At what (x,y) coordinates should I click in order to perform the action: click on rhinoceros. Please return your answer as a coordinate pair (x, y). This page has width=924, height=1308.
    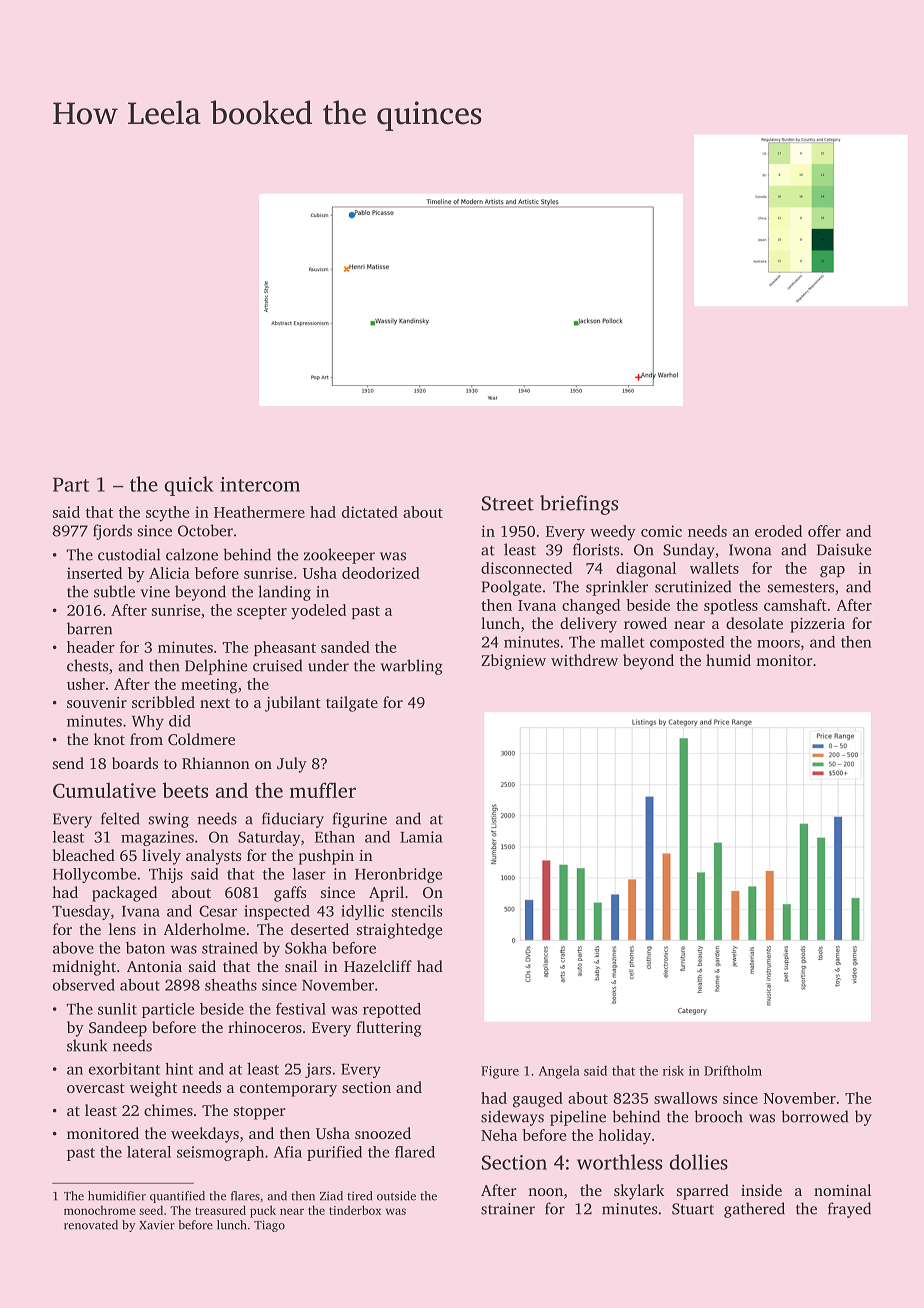
    Looking at the image, I should click on (265, 1027).
